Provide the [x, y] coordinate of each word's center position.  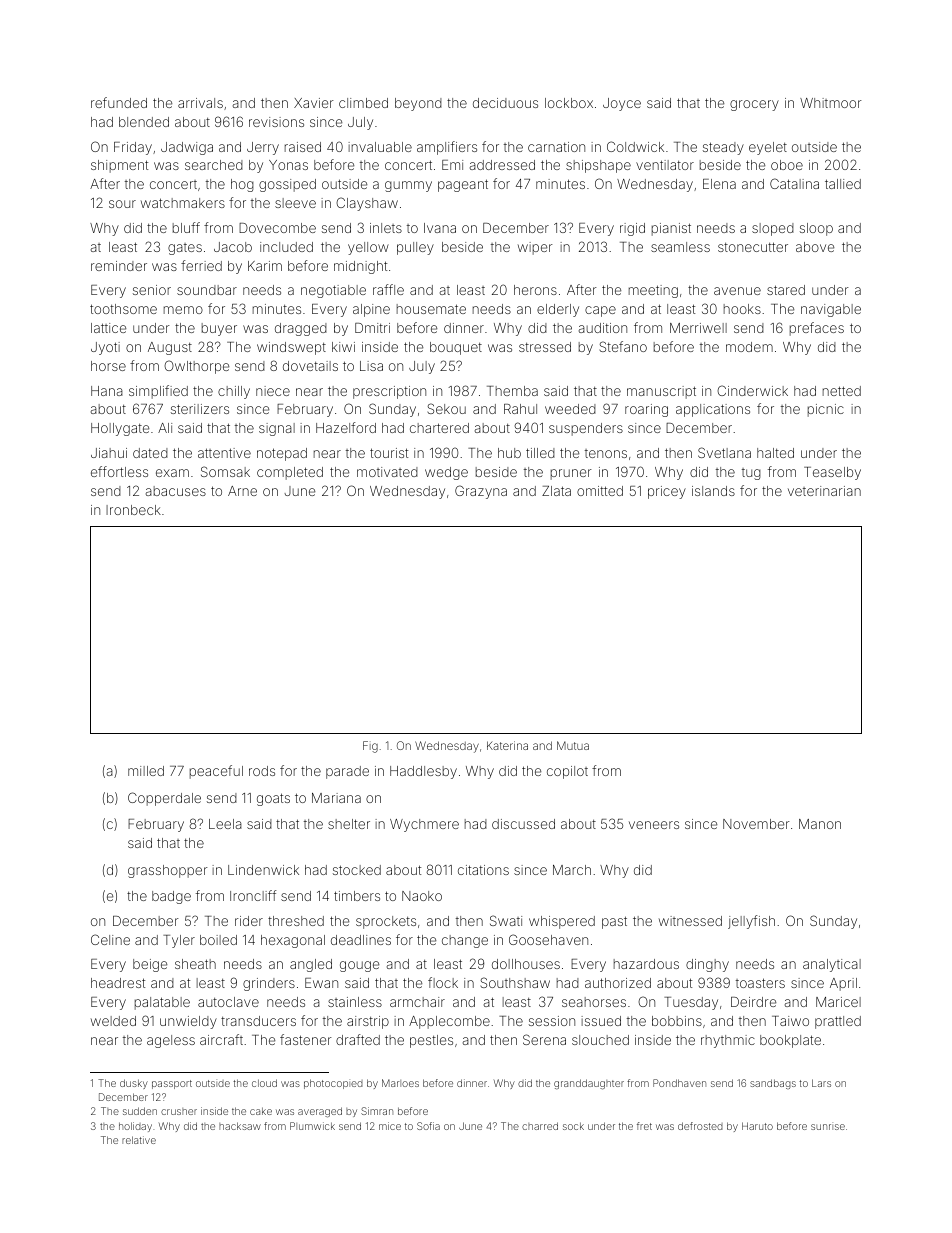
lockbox [569, 103]
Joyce [622, 104]
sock [573, 1126]
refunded [119, 102]
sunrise [828, 1127]
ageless [171, 1041]
